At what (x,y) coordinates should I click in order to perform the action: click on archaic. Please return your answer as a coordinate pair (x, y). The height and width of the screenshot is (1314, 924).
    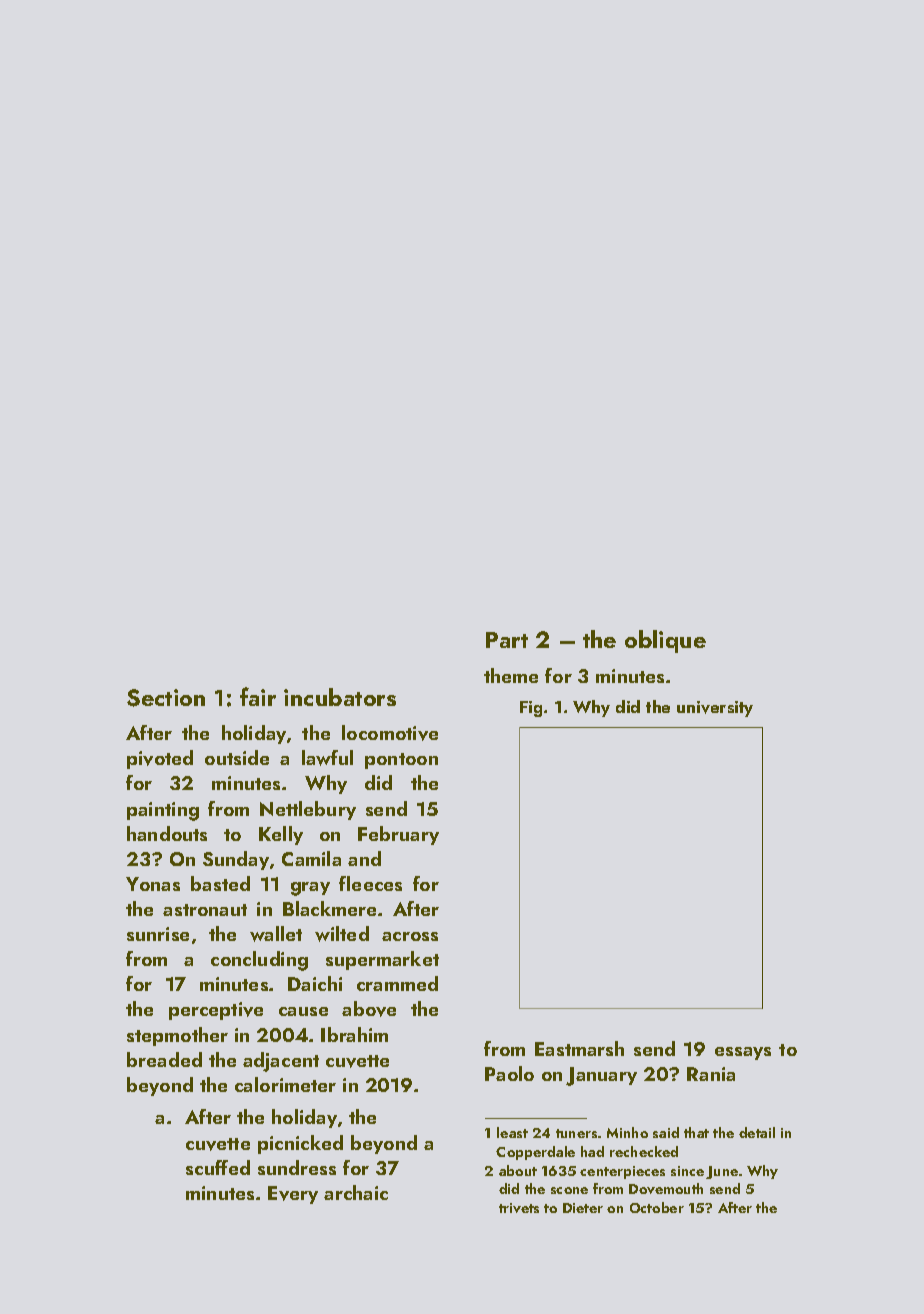
    Looking at the image, I should click on (356, 1192).
